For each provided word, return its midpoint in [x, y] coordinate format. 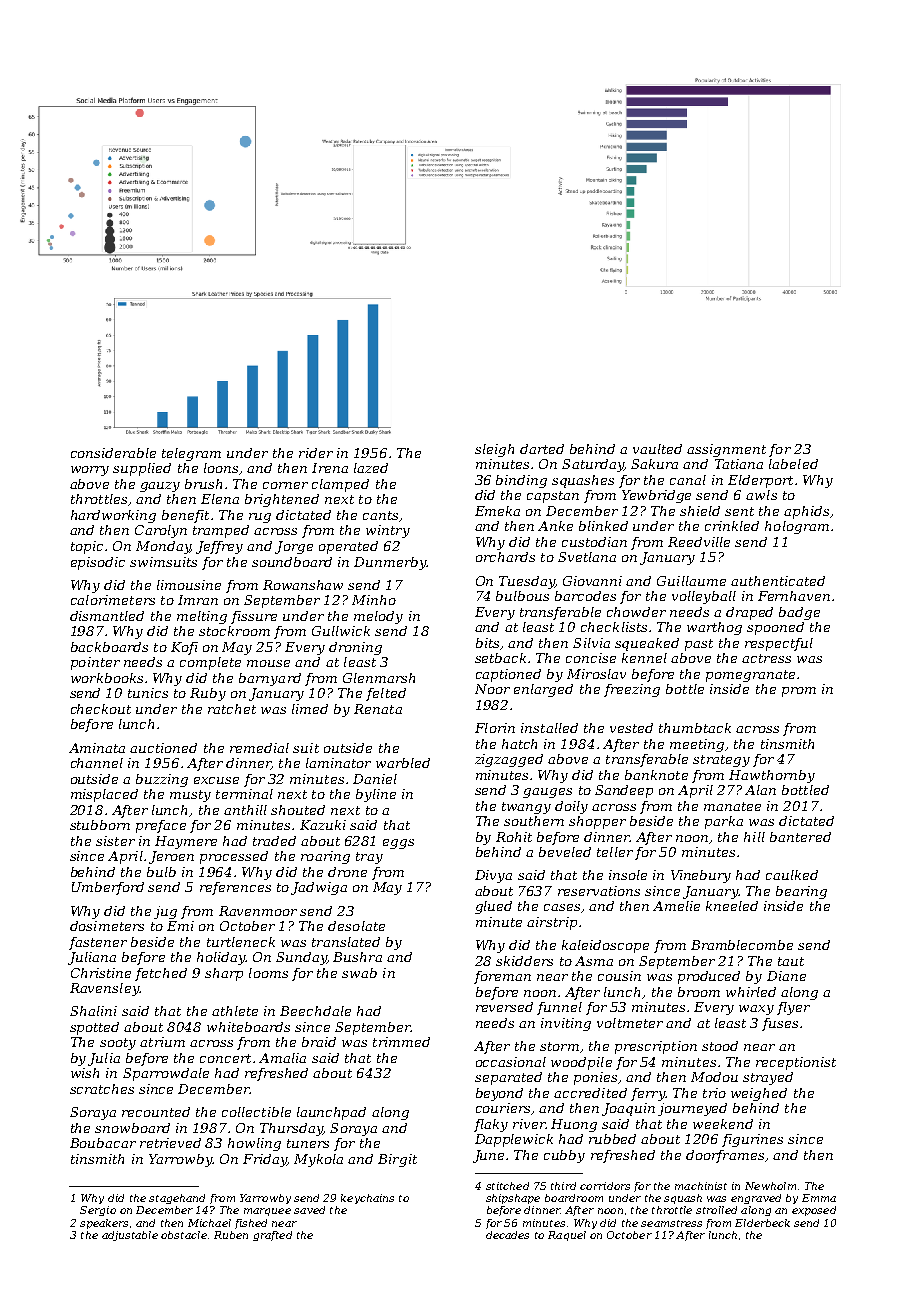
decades [507, 1235]
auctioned [163, 748]
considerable [113, 453]
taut [791, 961]
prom [799, 692]
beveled [565, 852]
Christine [101, 973]
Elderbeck [762, 1223]
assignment [726, 450]
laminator [338, 763]
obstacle [184, 1235]
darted [542, 449]
